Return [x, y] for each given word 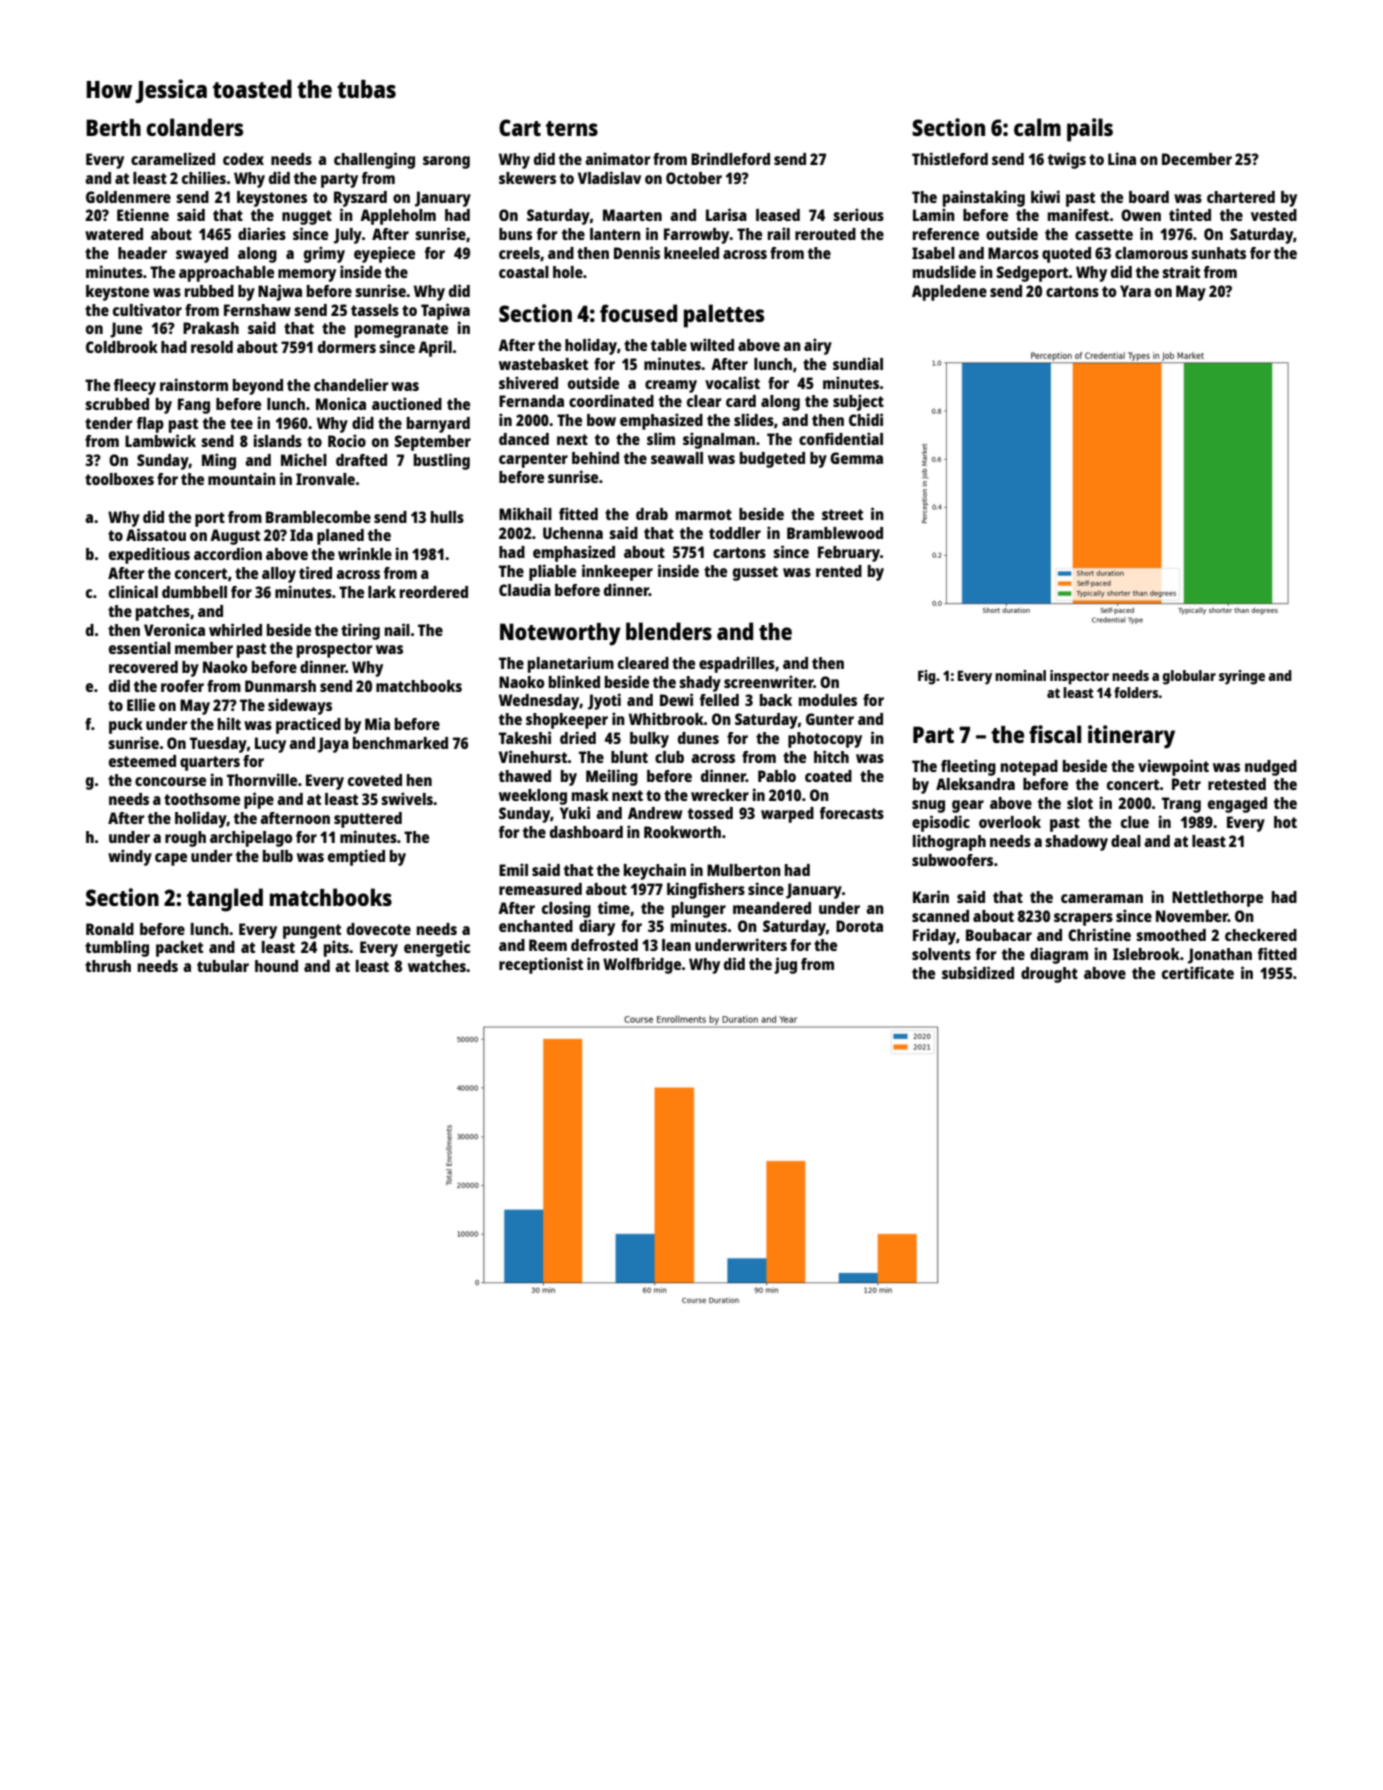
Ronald [110, 929]
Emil [513, 869]
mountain [242, 478]
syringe [1242, 677]
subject [858, 402]
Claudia [525, 589]
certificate [1198, 972]
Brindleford [730, 158]
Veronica [174, 629]
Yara [1135, 291]
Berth [113, 127]
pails [1090, 130]
